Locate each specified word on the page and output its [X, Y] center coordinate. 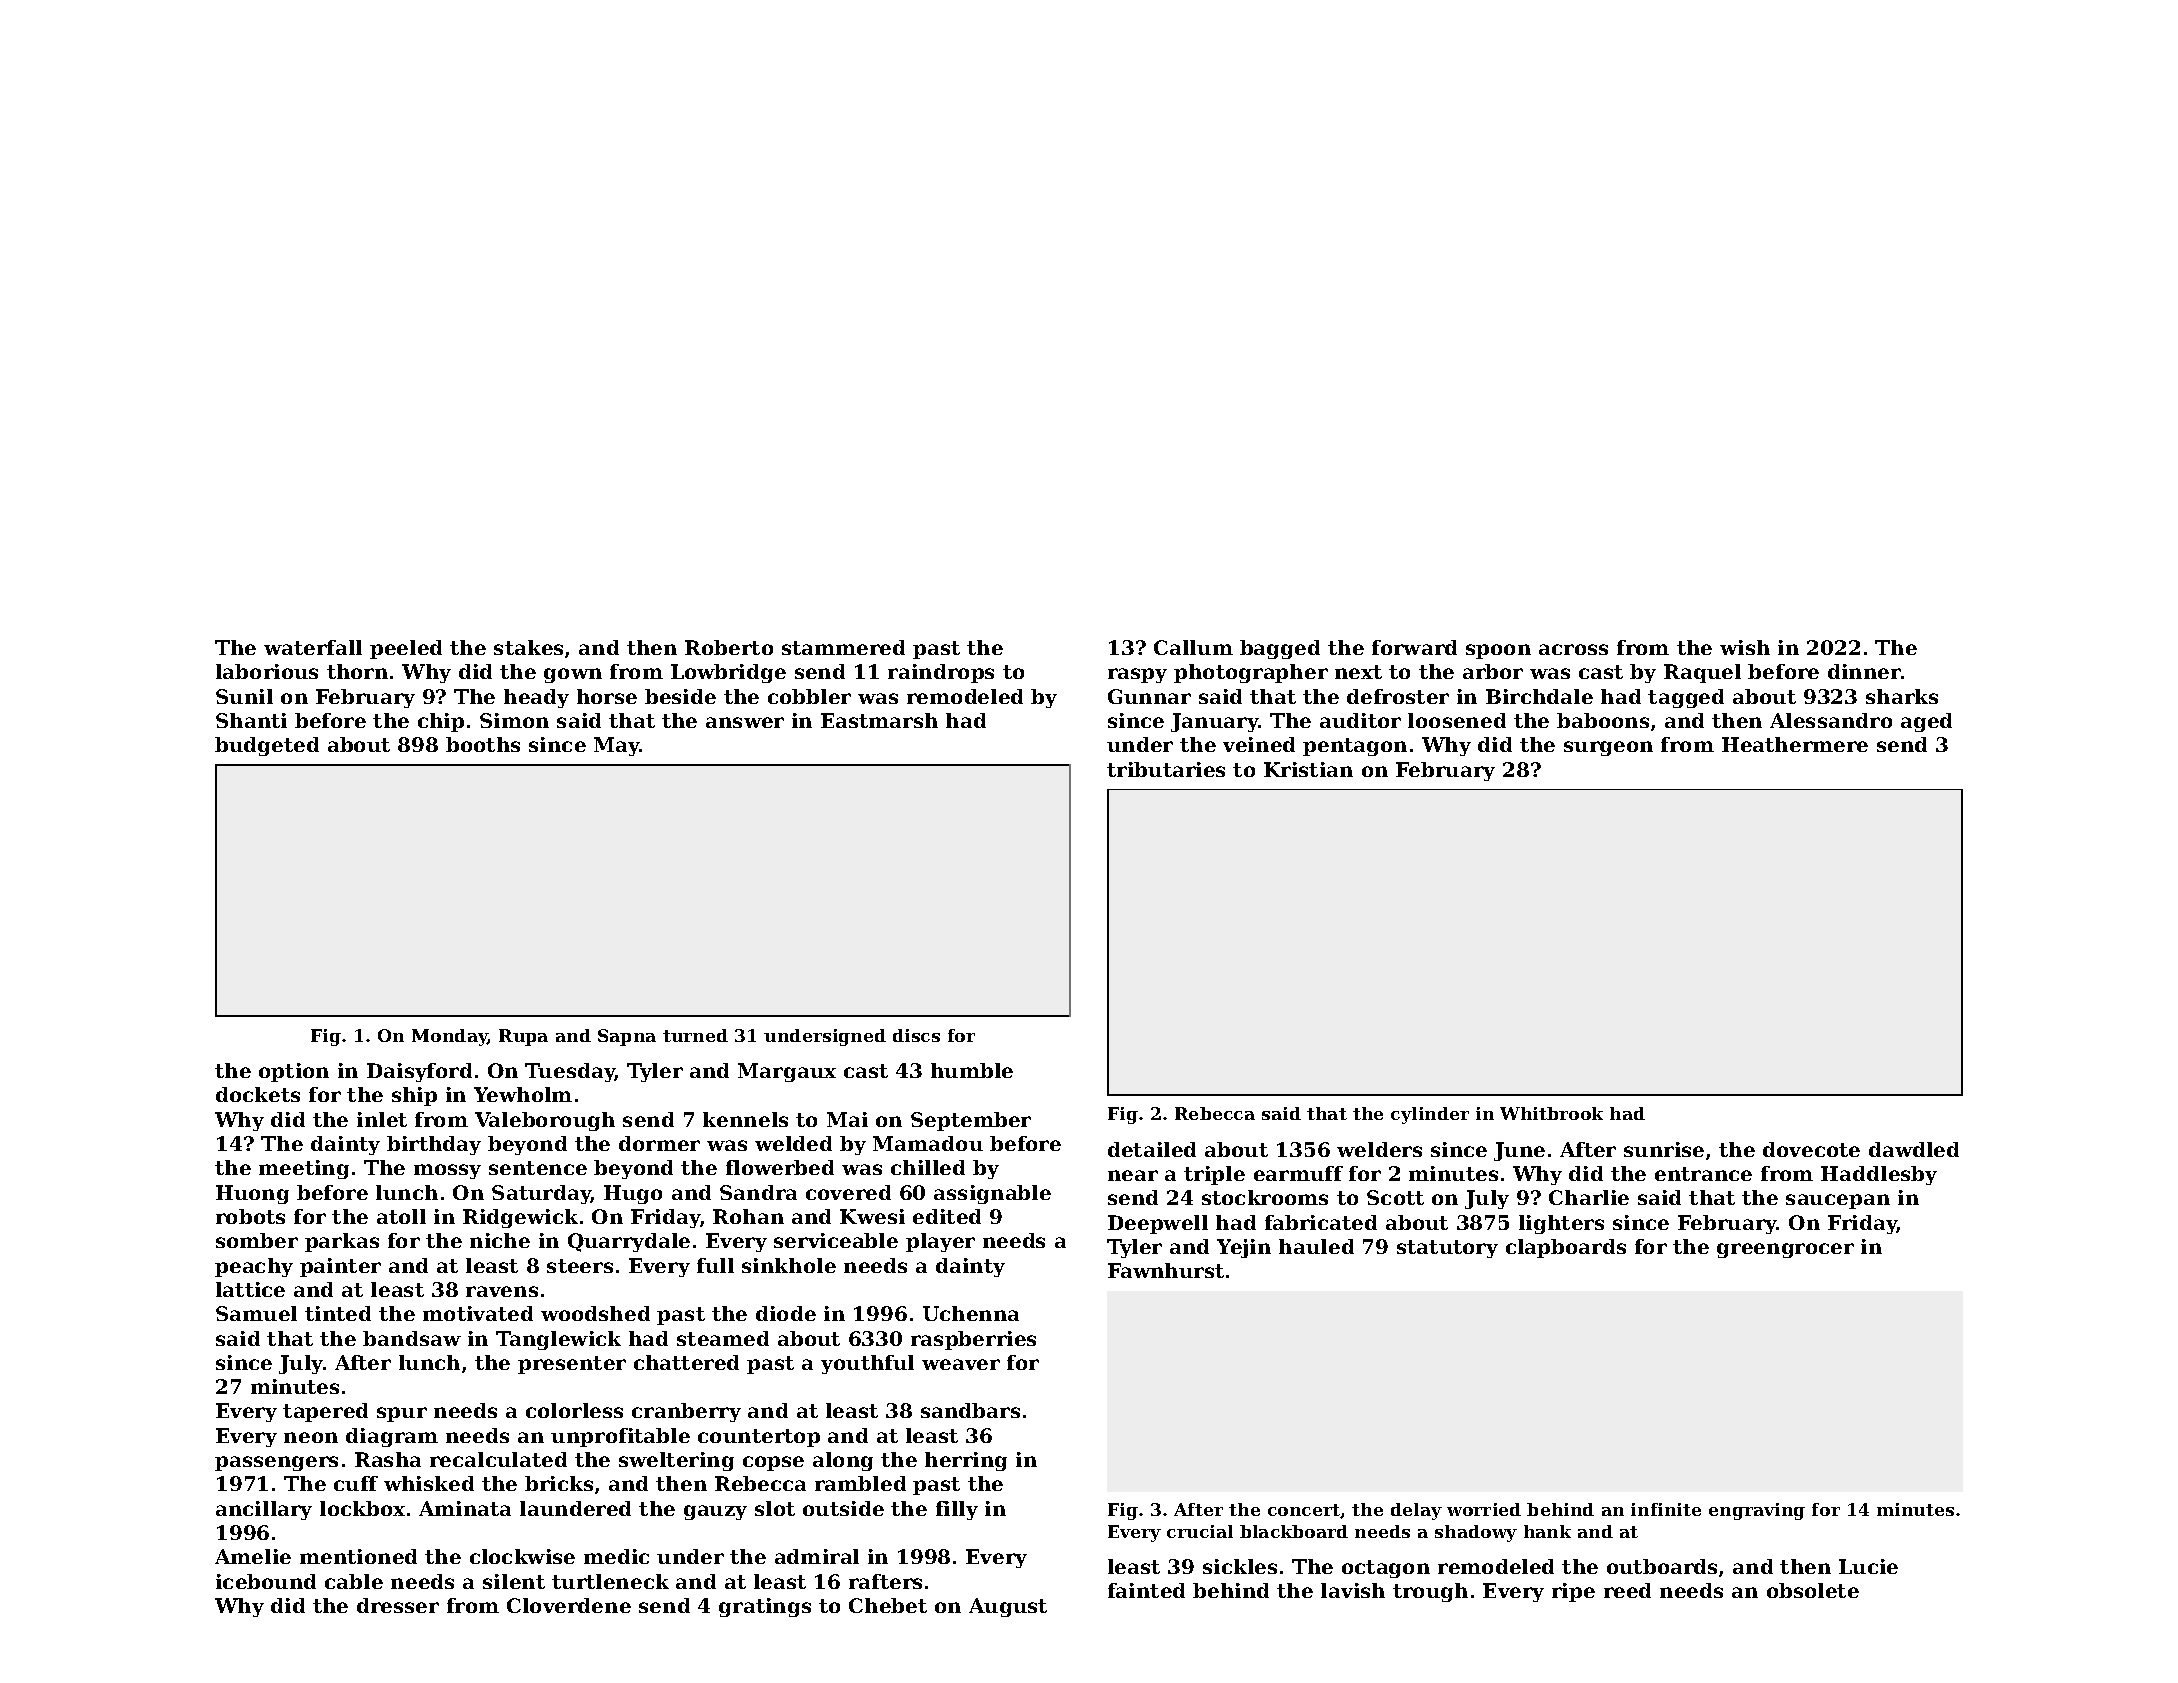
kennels [745, 1119]
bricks [559, 1483]
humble [972, 1070]
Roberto [729, 647]
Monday [450, 1037]
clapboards [1566, 1248]
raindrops [941, 673]
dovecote [1811, 1149]
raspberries [973, 1340]
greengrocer [1785, 1250]
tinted [338, 1313]
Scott [1395, 1197]
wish [1745, 647]
